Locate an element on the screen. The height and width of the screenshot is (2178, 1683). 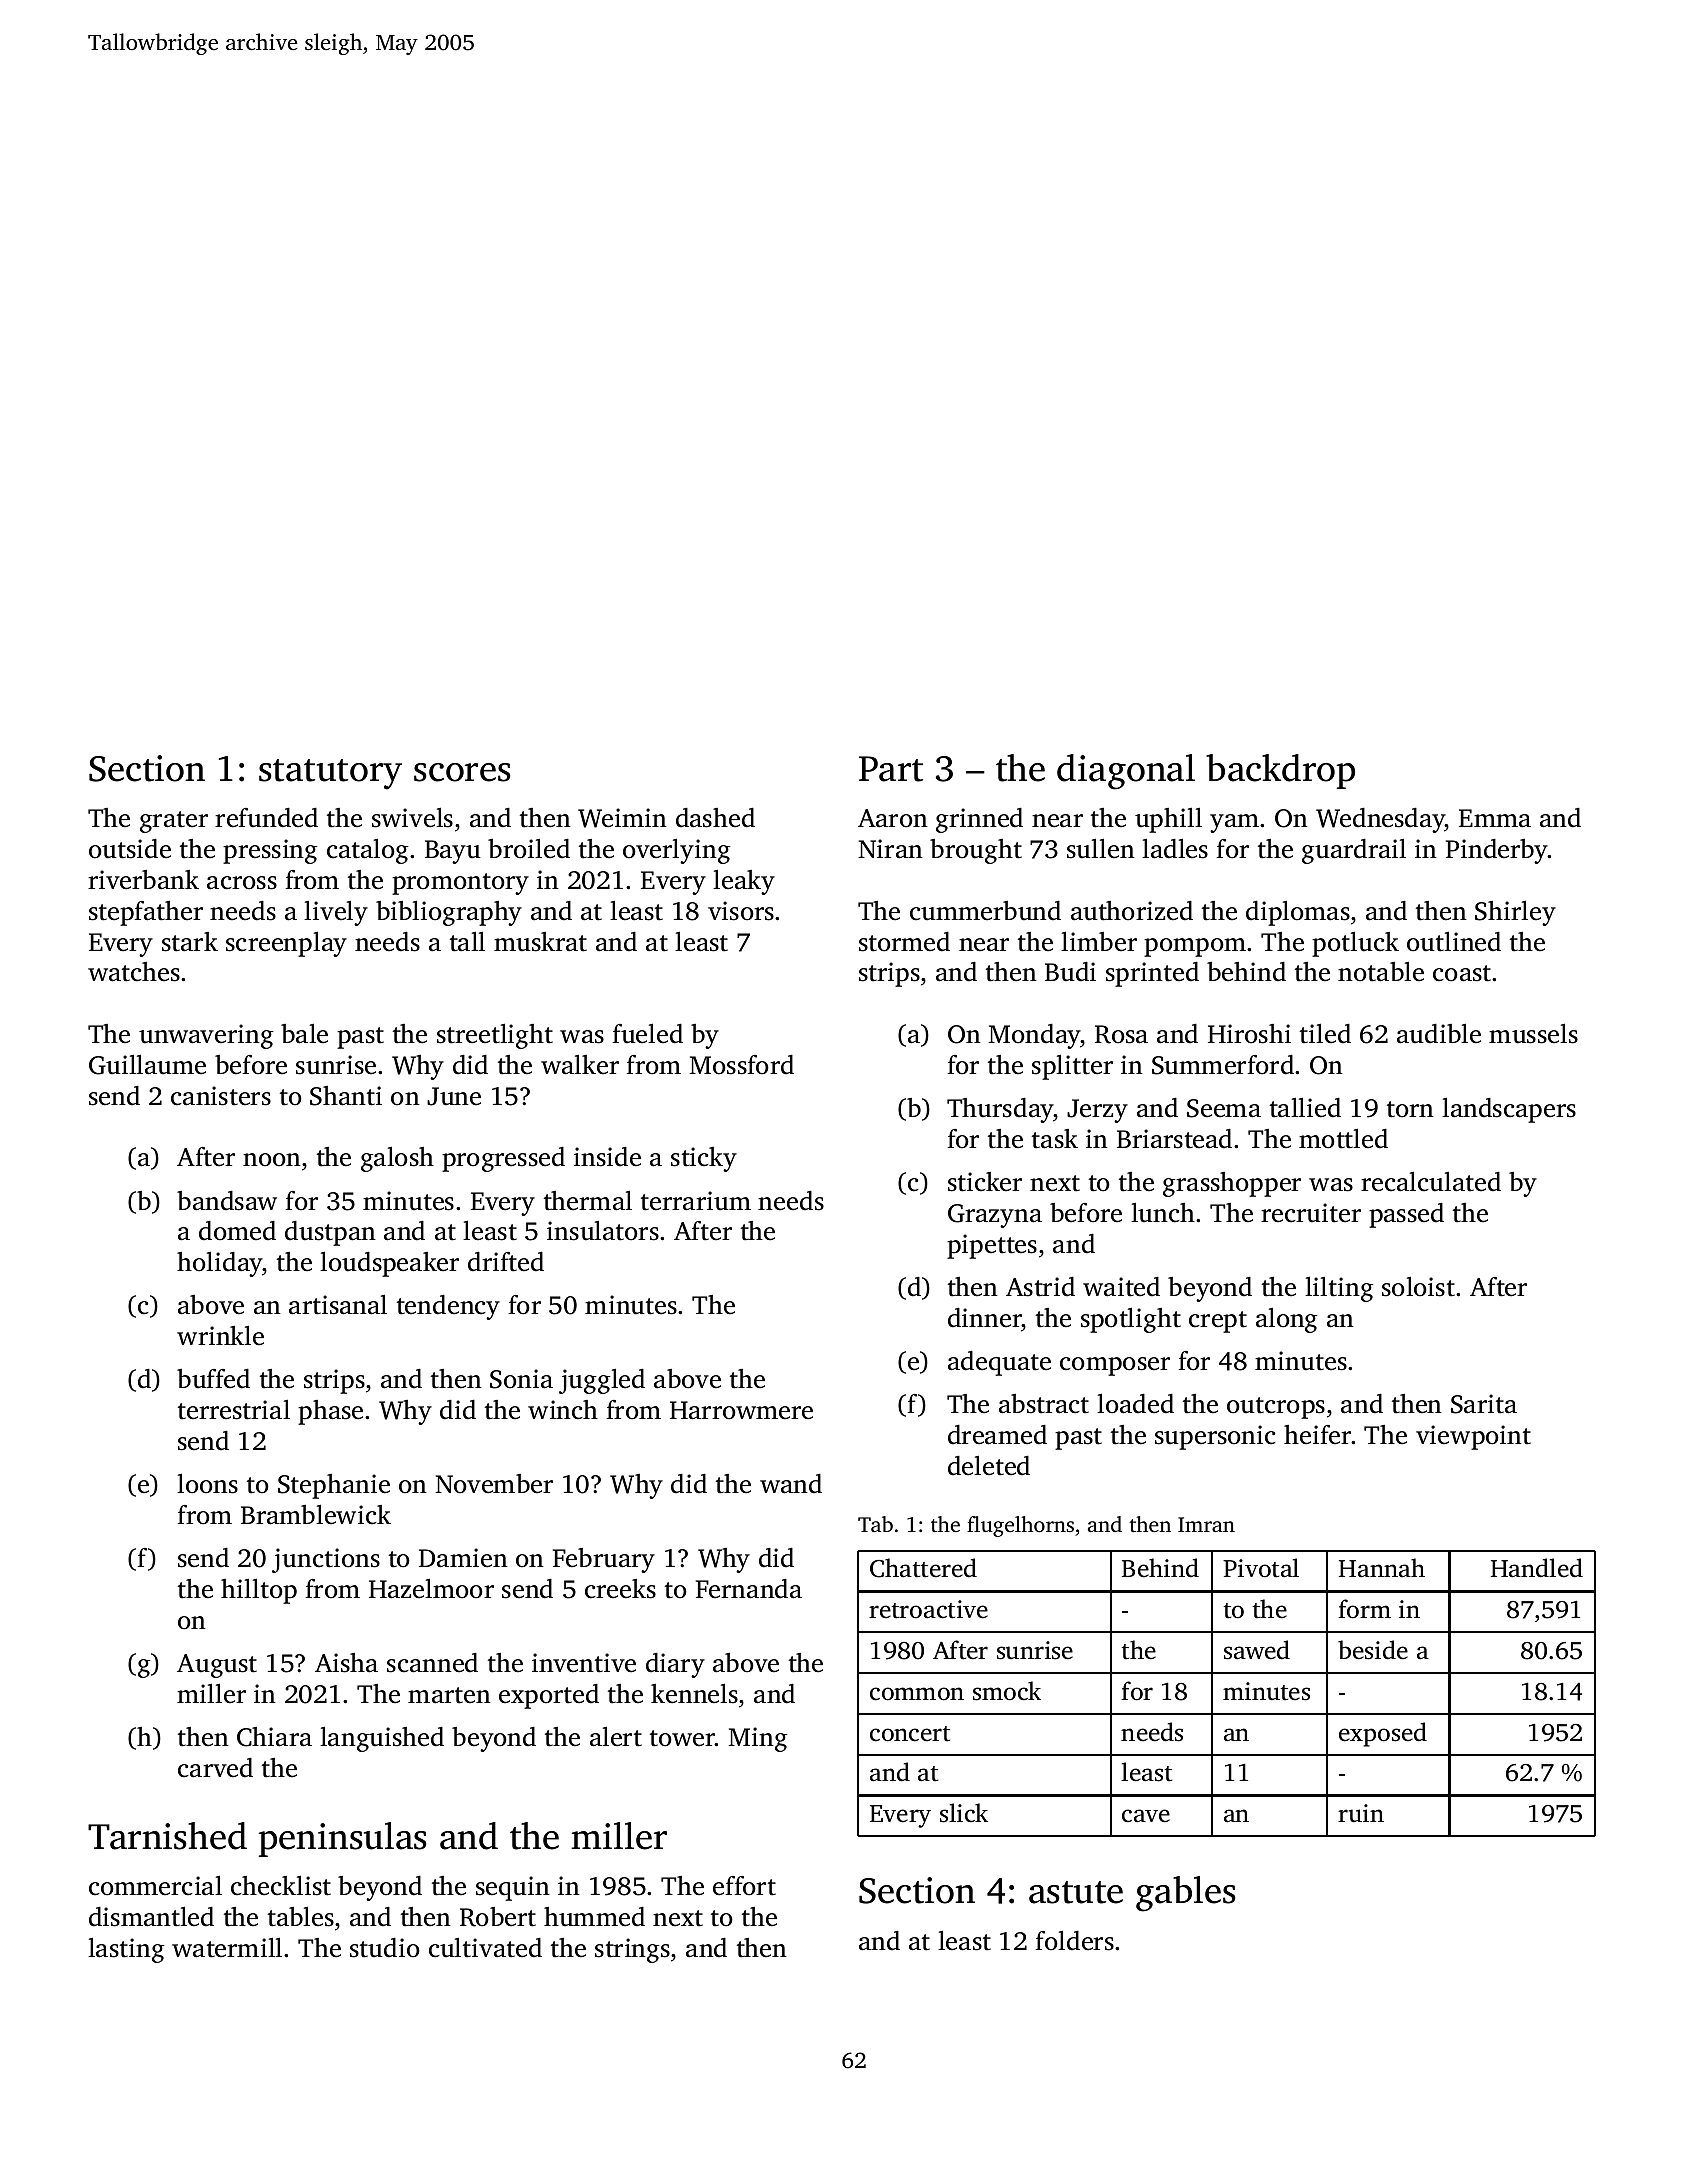
dustpan is located at coordinates (330, 1233).
